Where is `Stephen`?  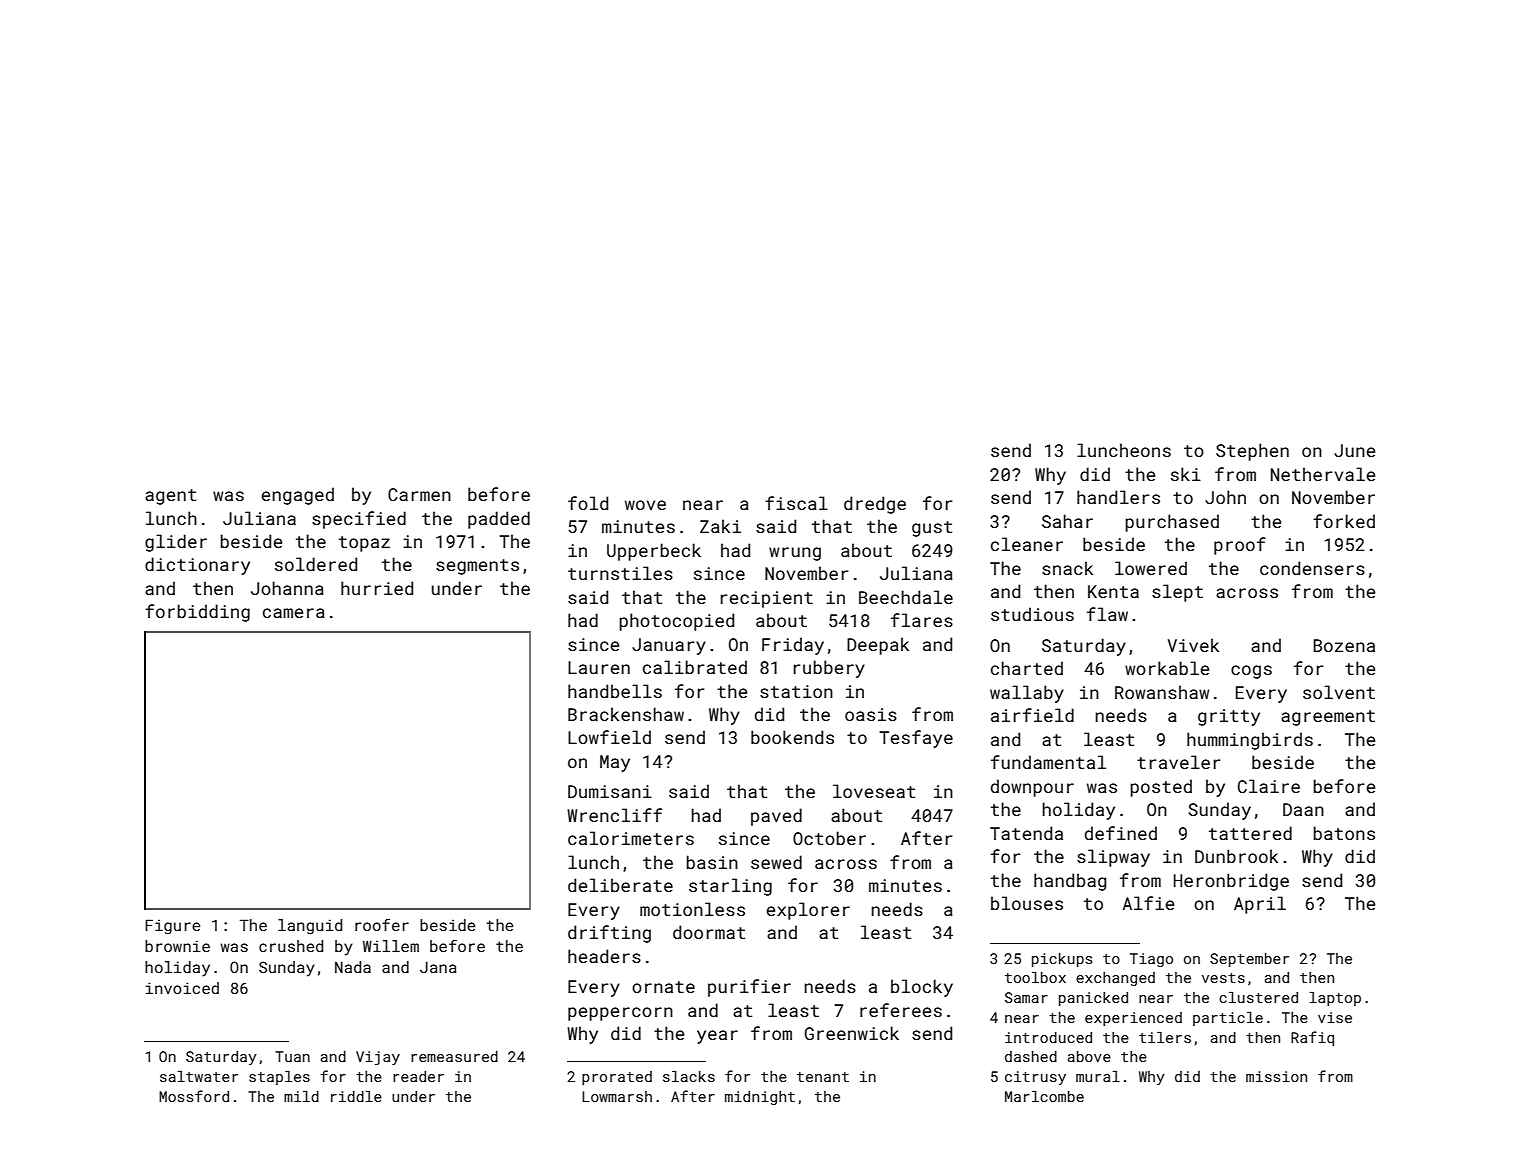 Stephen is located at coordinates (1252, 452).
